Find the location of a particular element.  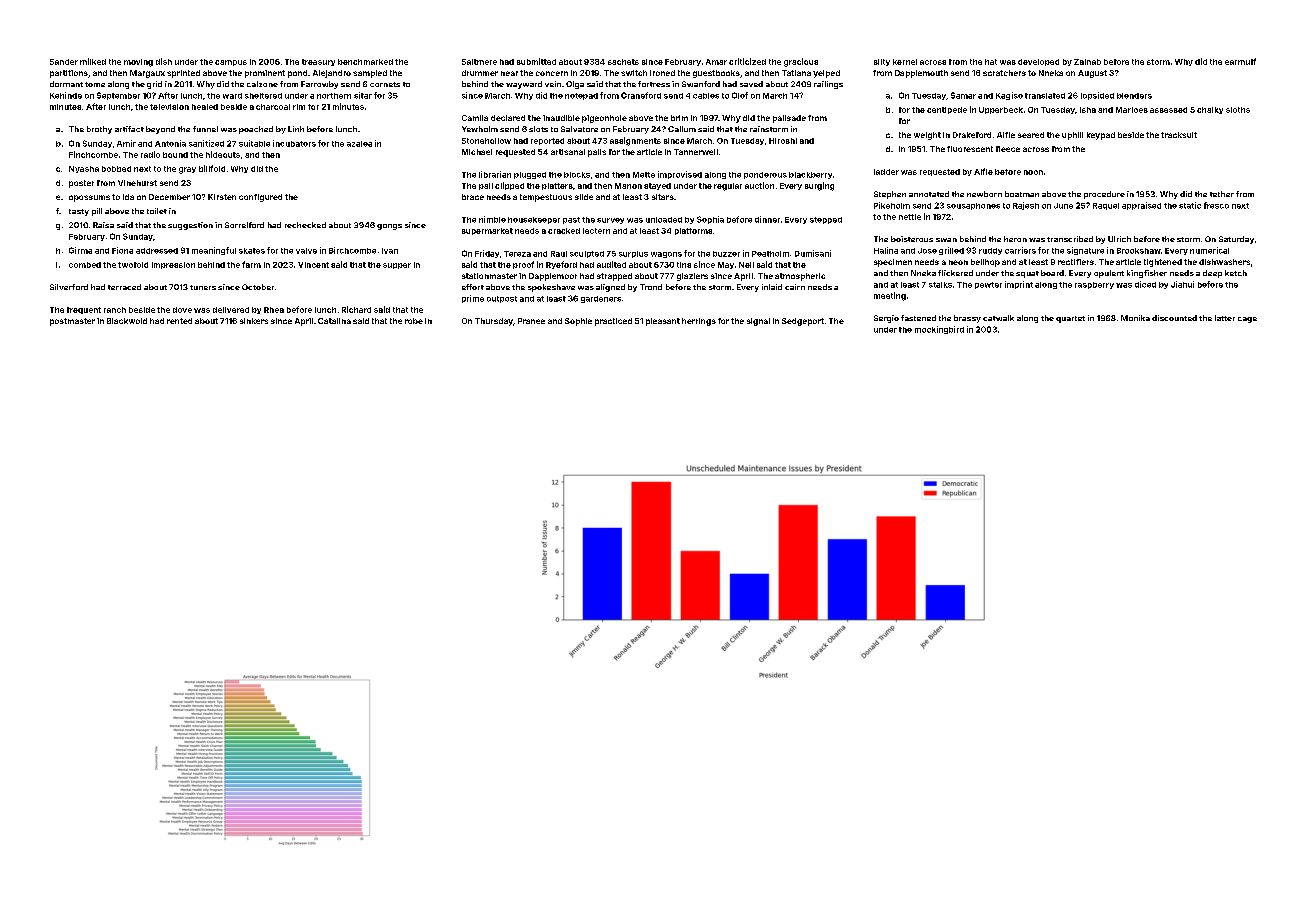

Olof is located at coordinates (740, 95).
